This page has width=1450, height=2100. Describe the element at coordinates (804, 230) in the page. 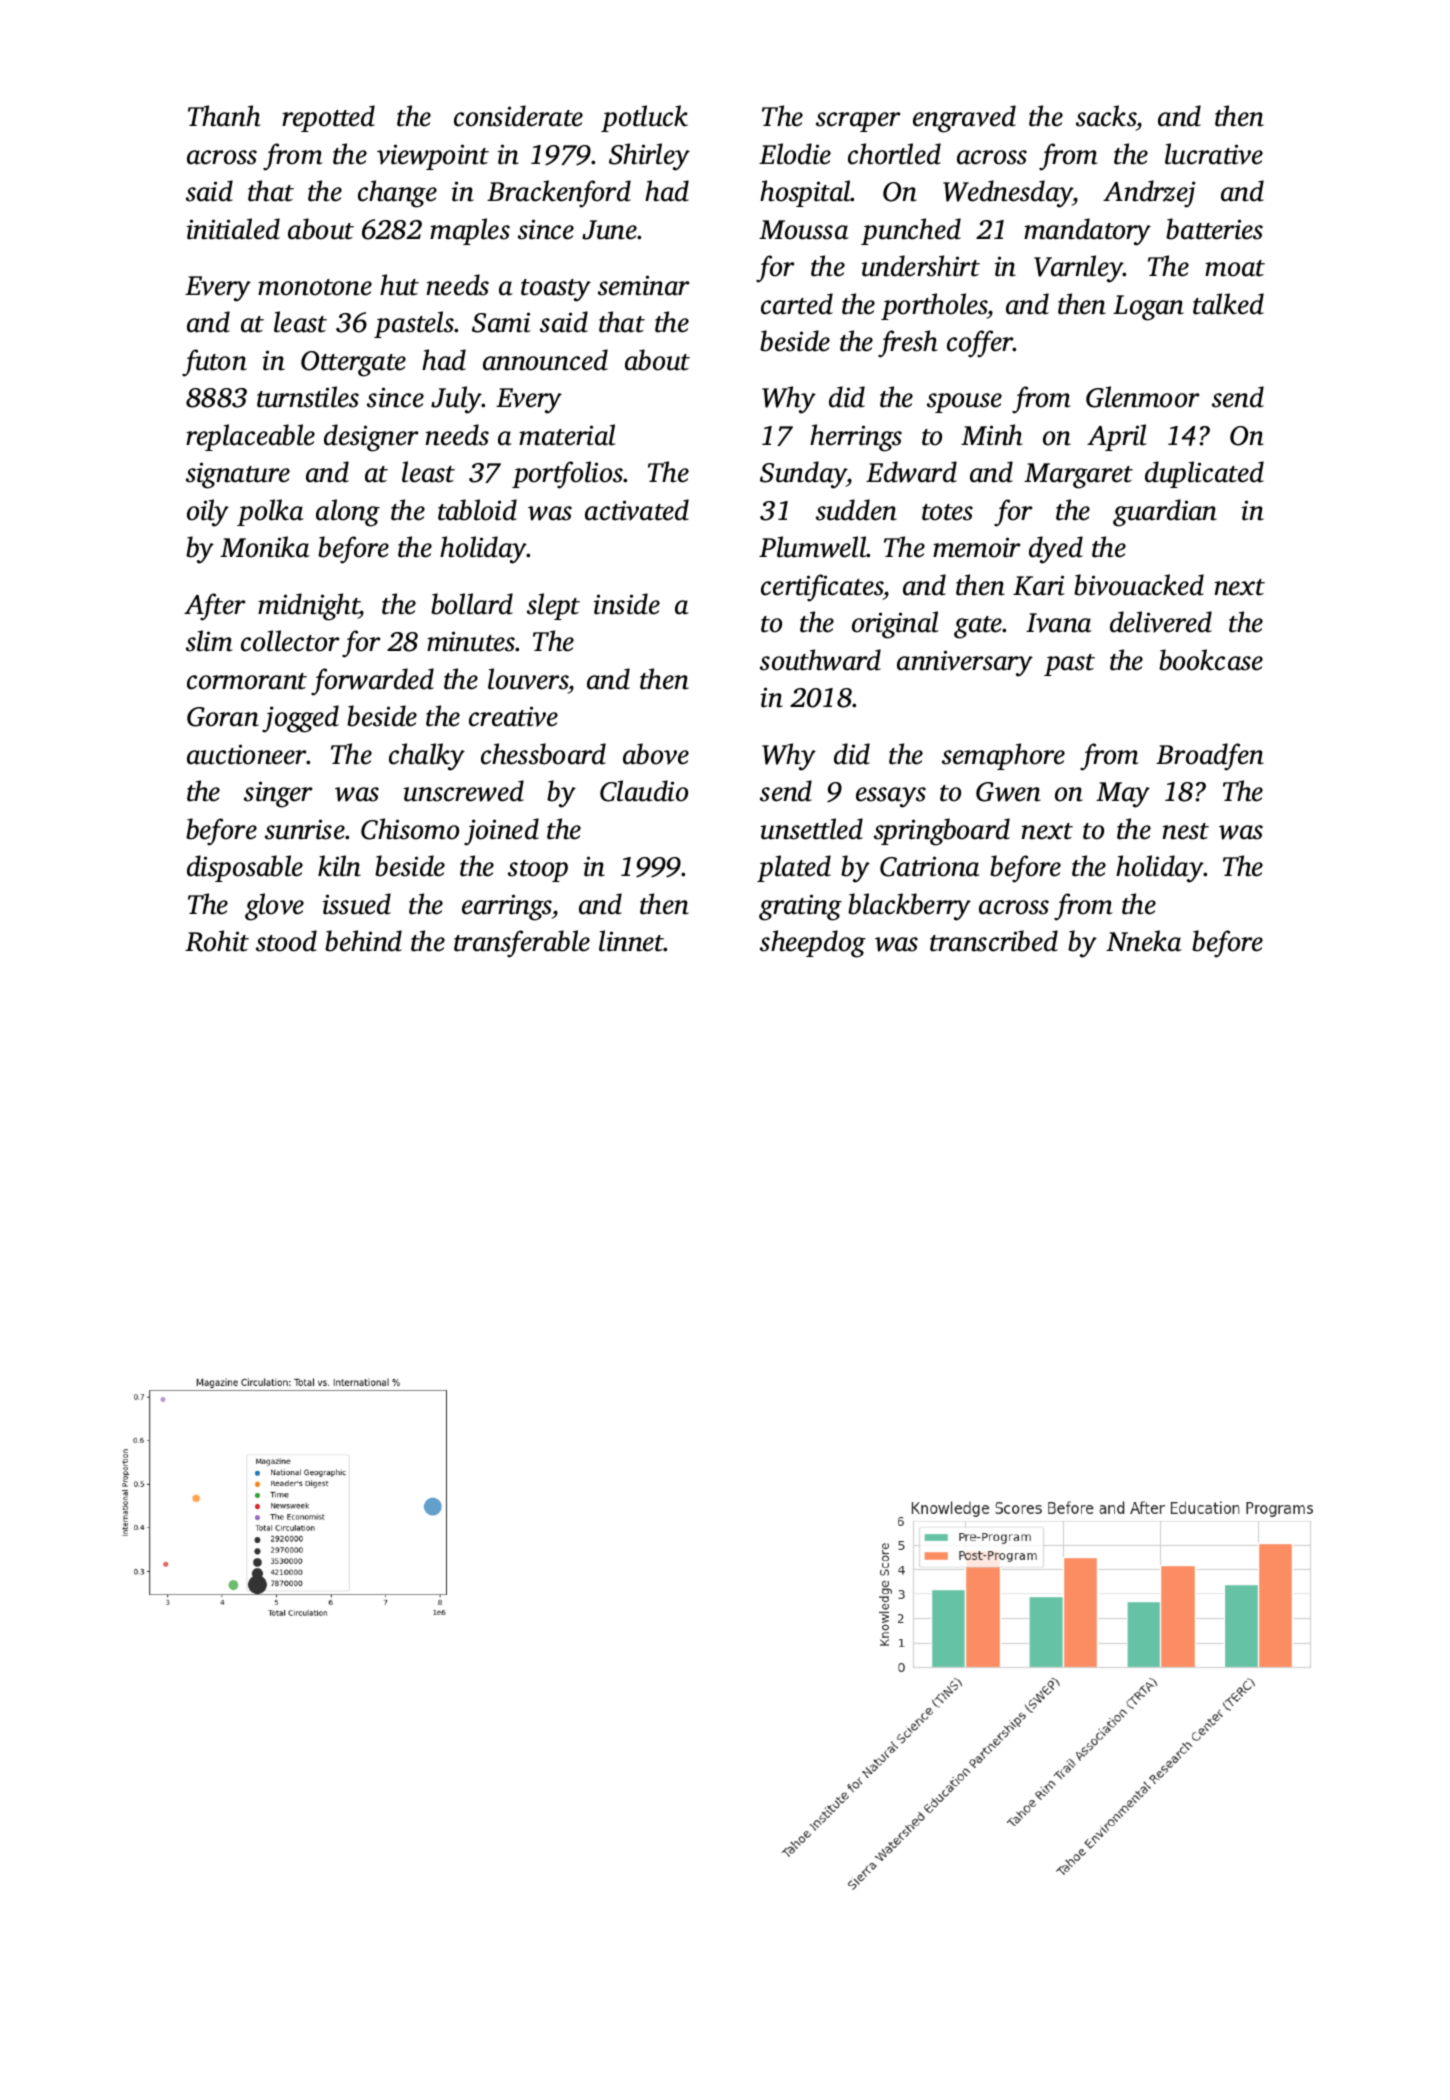

I see `Moussa` at that location.
